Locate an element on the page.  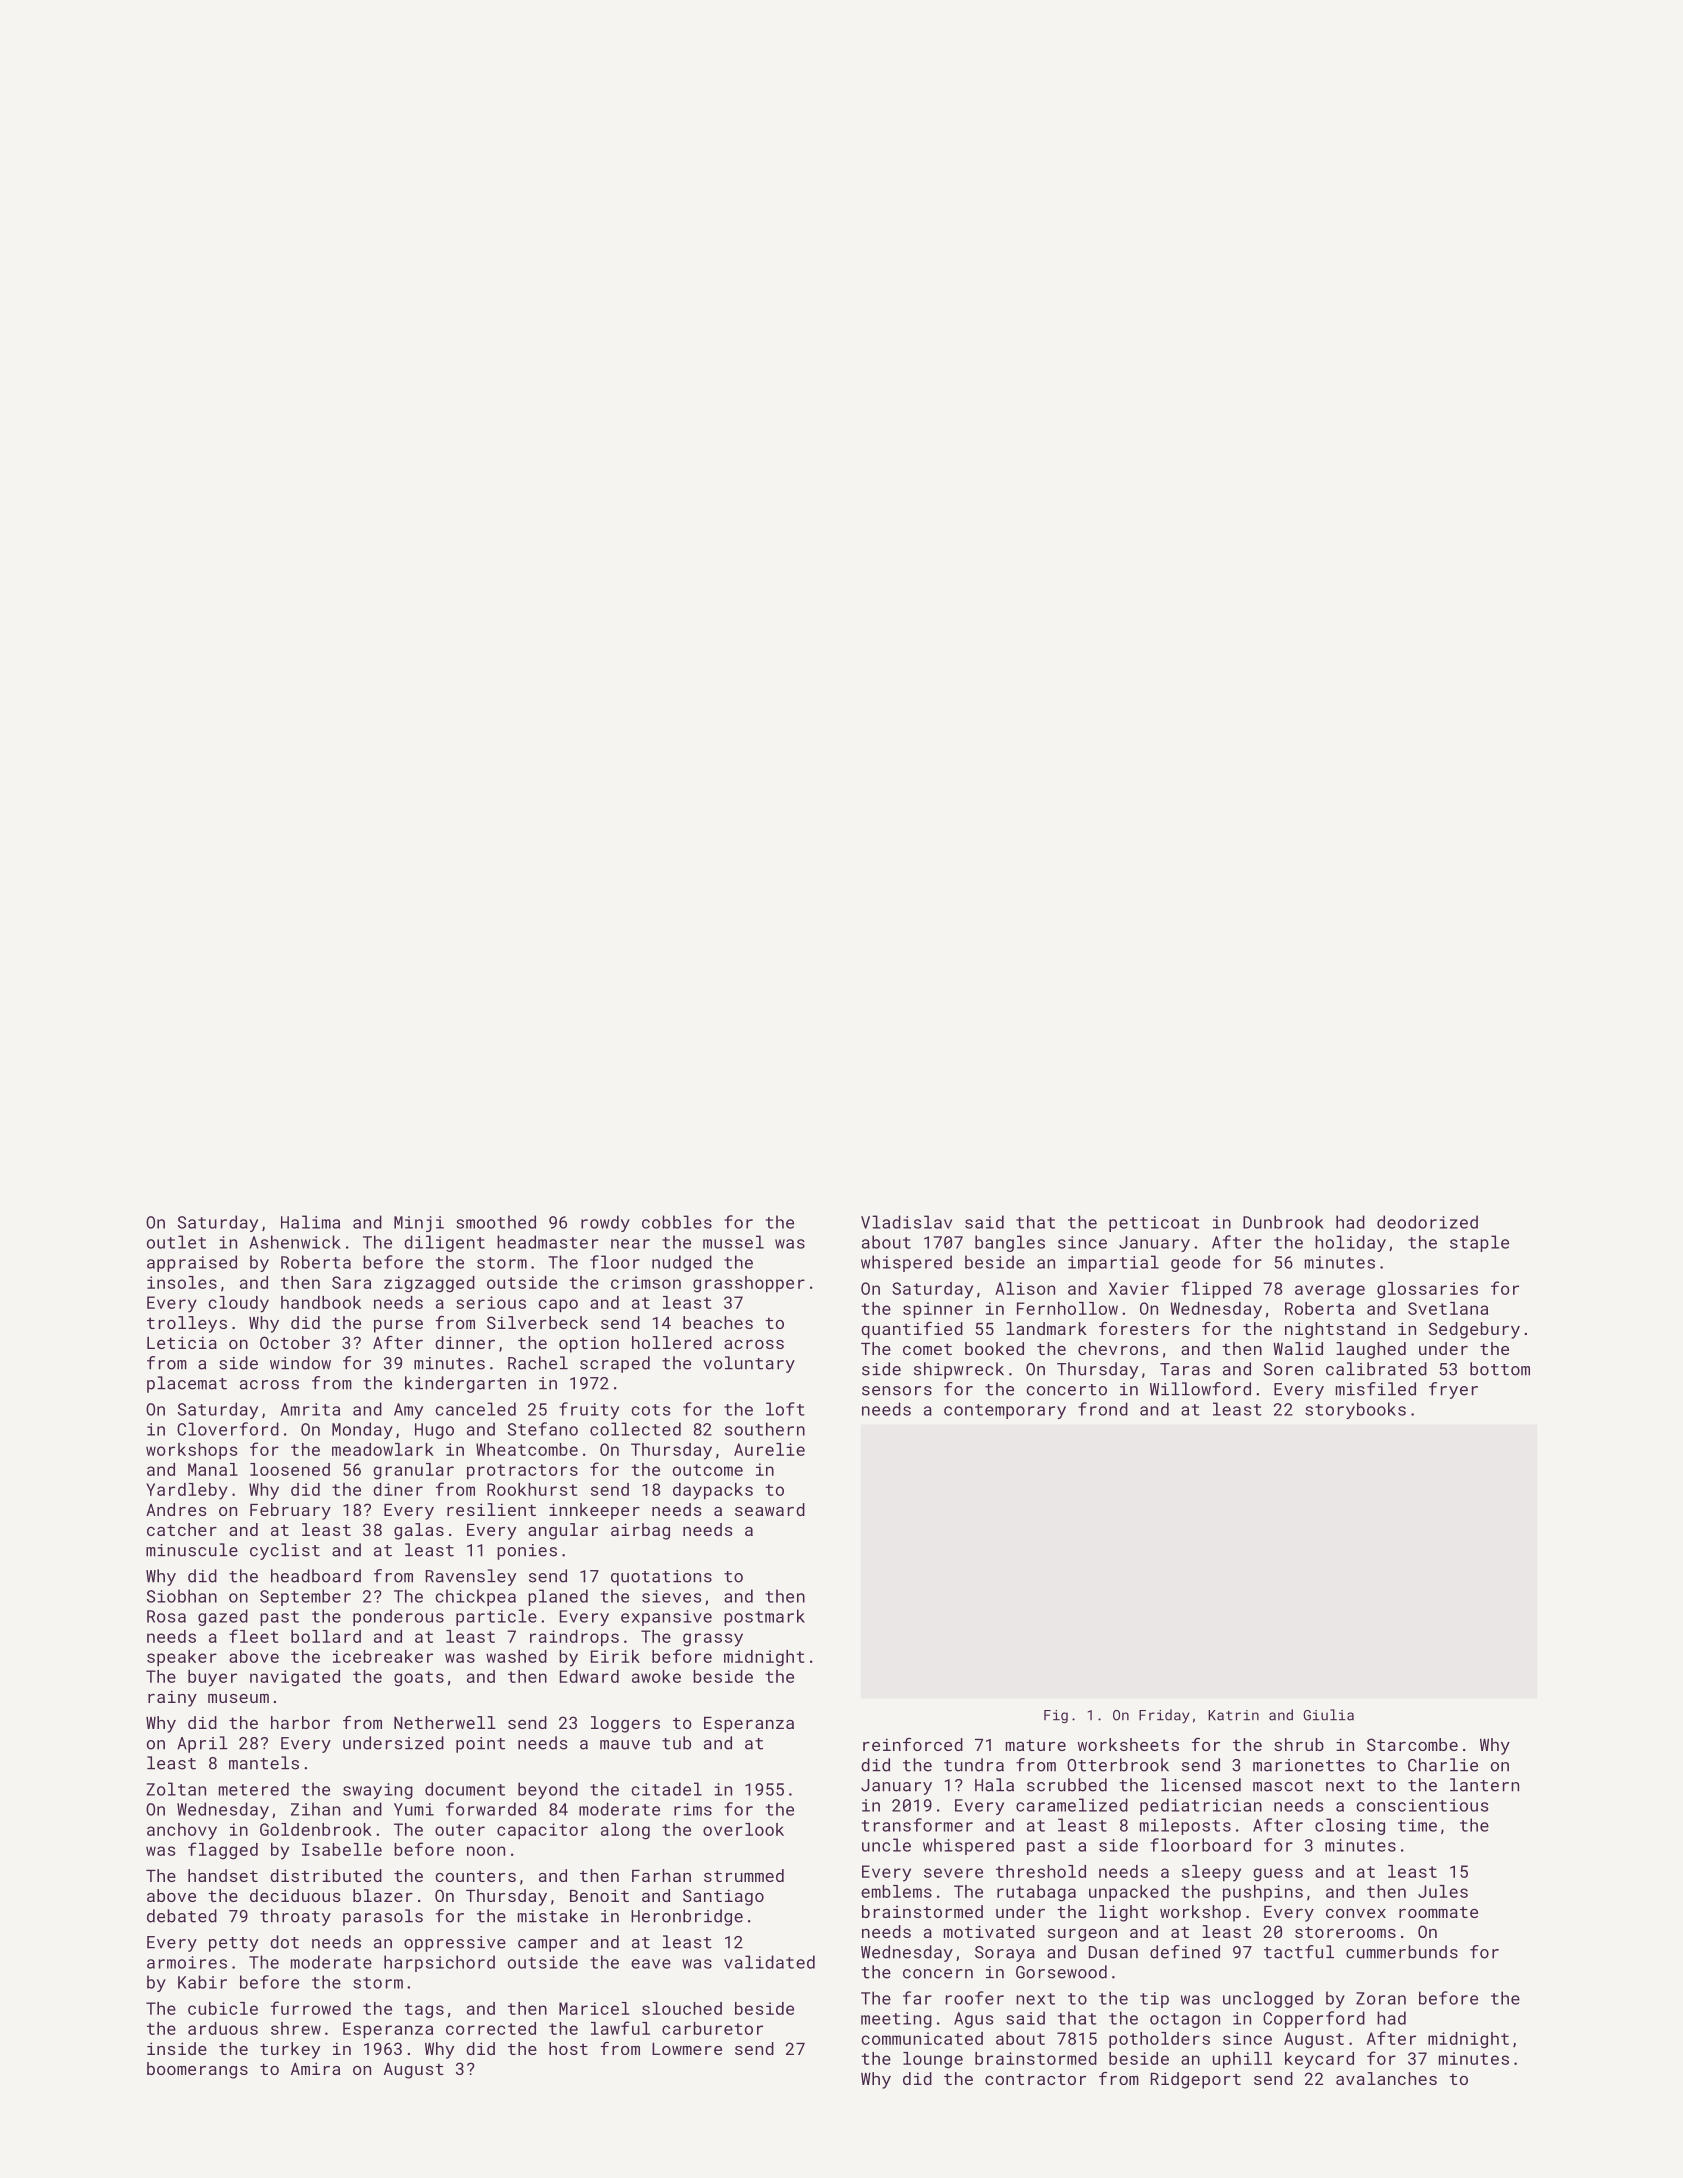
quotations is located at coordinates (661, 1578).
